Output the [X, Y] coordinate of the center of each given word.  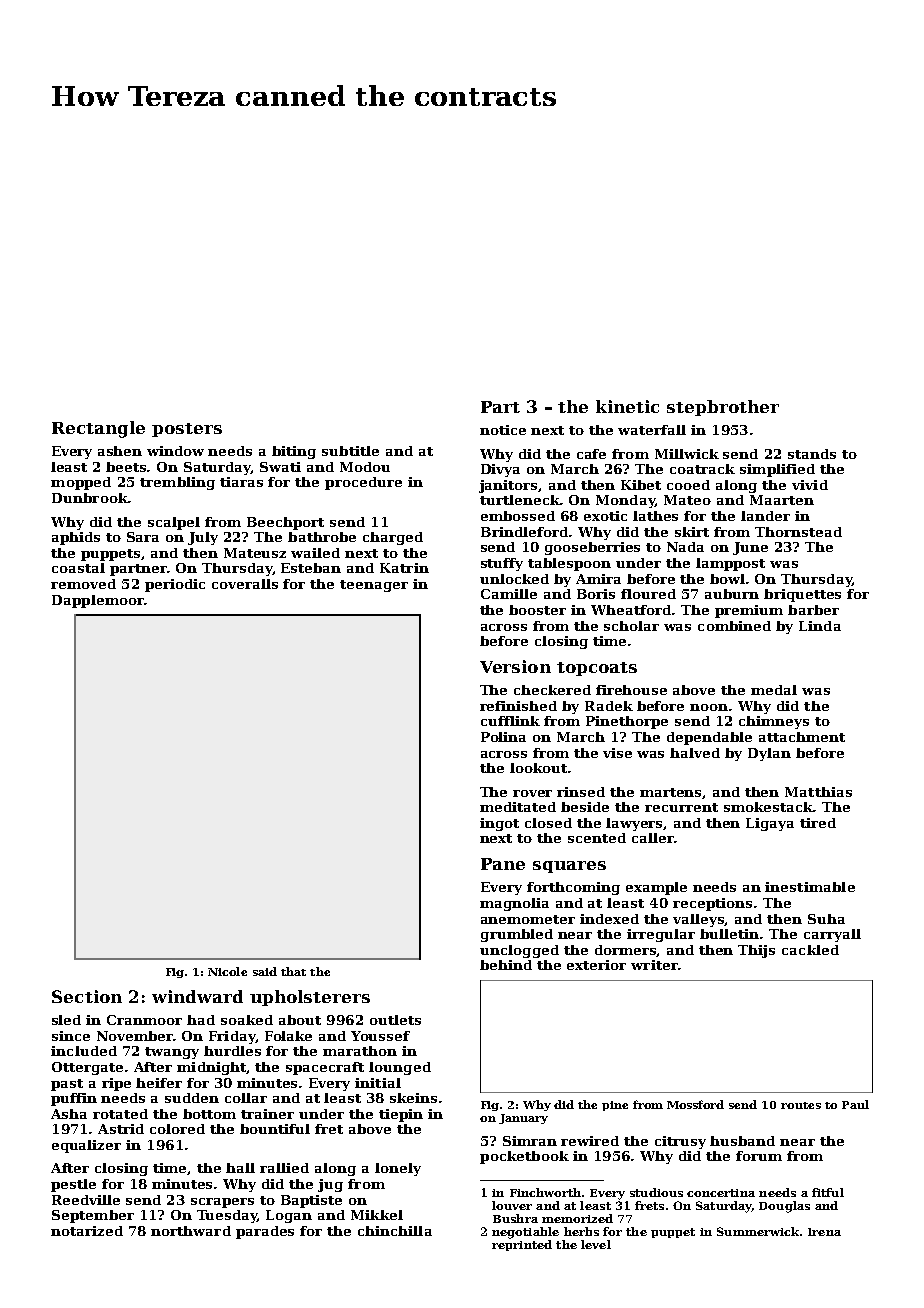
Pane [503, 864]
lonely [398, 1169]
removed [83, 584]
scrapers [222, 1203]
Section [87, 996]
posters [187, 430]
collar [246, 1098]
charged [393, 538]
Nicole [227, 971]
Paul [855, 1104]
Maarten [782, 500]
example [656, 888]
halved [695, 753]
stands [812, 454]
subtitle [350, 451]
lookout [538, 768]
